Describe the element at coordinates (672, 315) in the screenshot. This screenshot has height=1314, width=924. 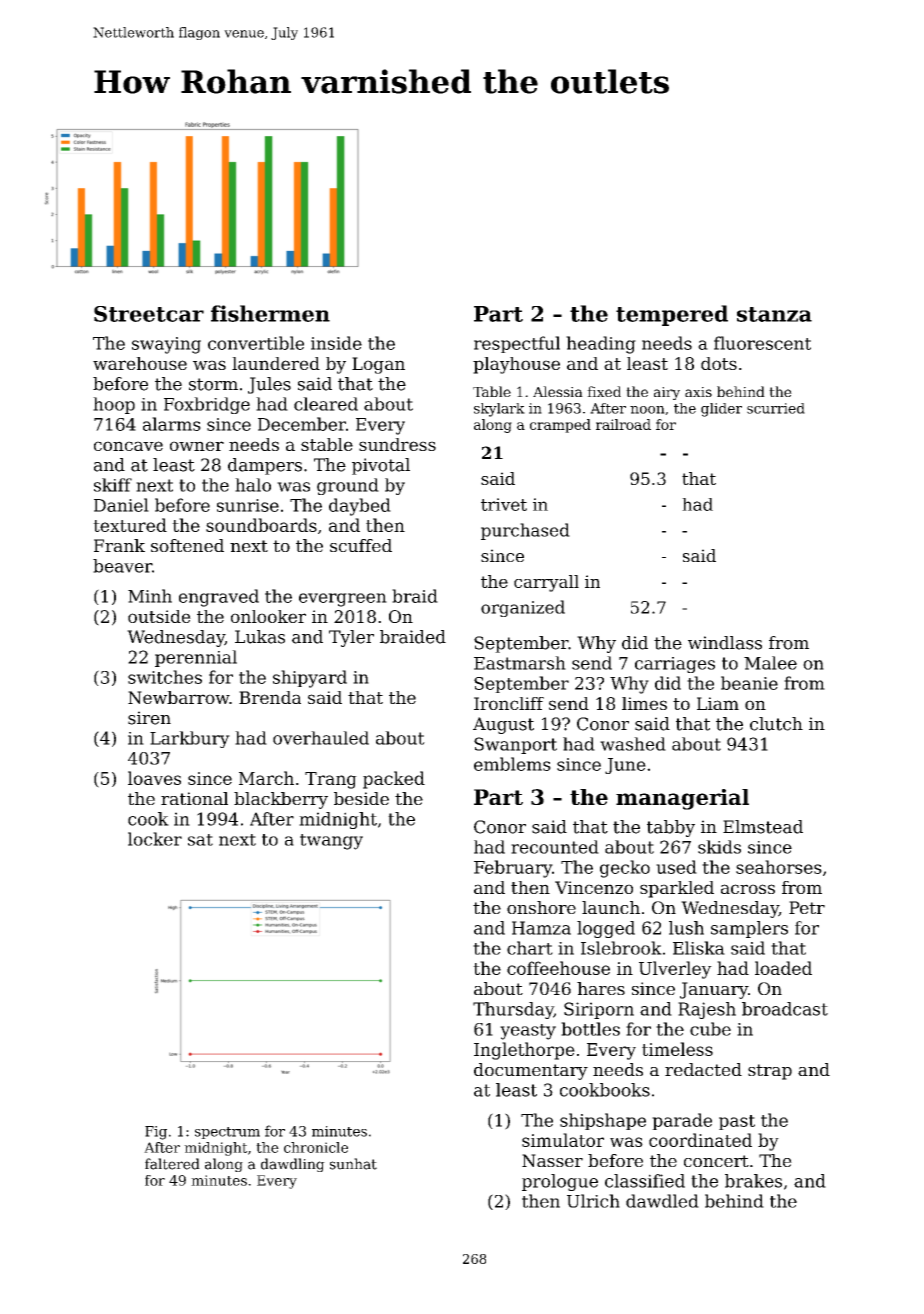
I see `tempered` at that location.
